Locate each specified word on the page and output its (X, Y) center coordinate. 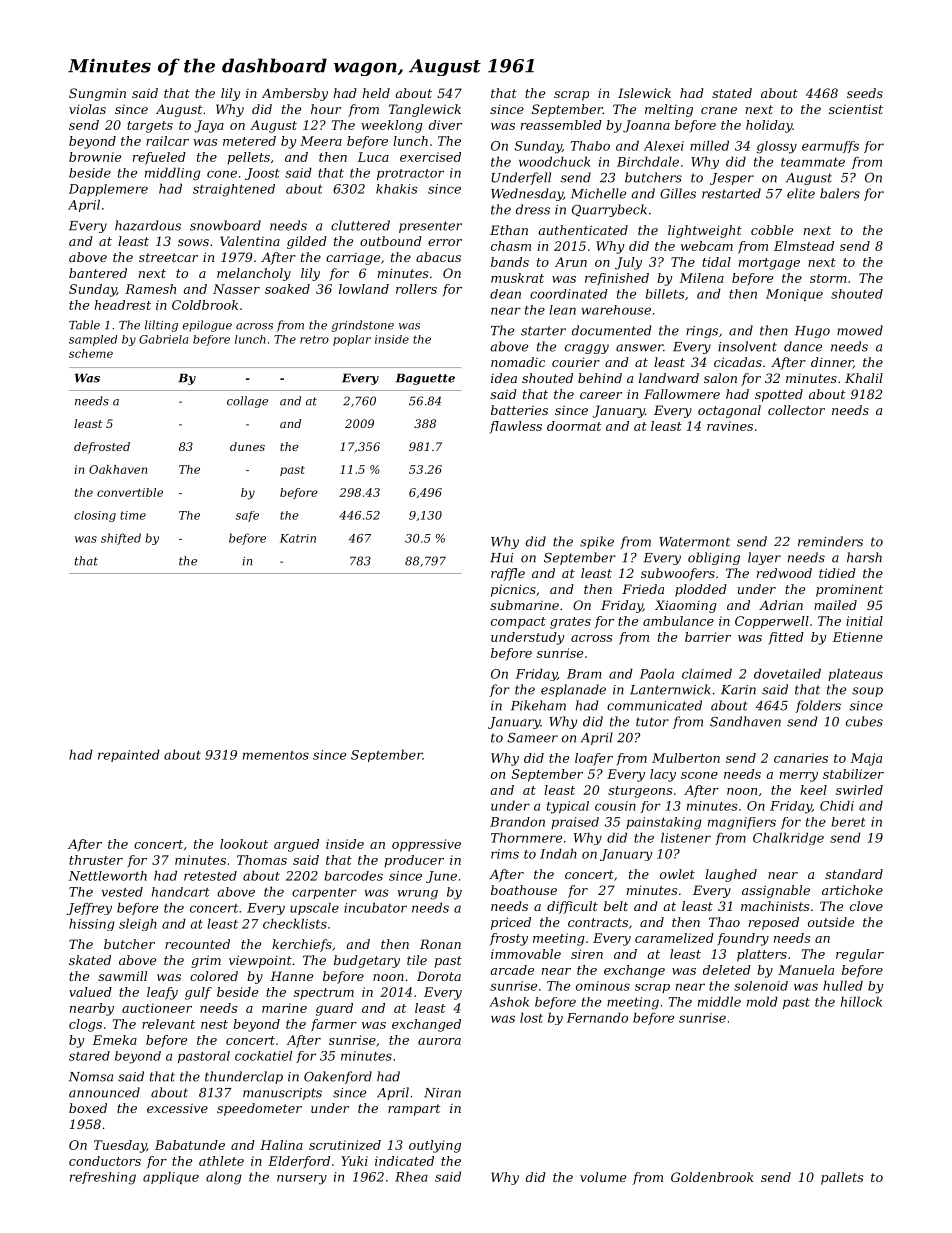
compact (518, 623)
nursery (302, 1180)
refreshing (103, 1178)
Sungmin (97, 94)
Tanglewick (425, 110)
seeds (865, 93)
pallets (842, 1178)
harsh (864, 557)
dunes (247, 446)
